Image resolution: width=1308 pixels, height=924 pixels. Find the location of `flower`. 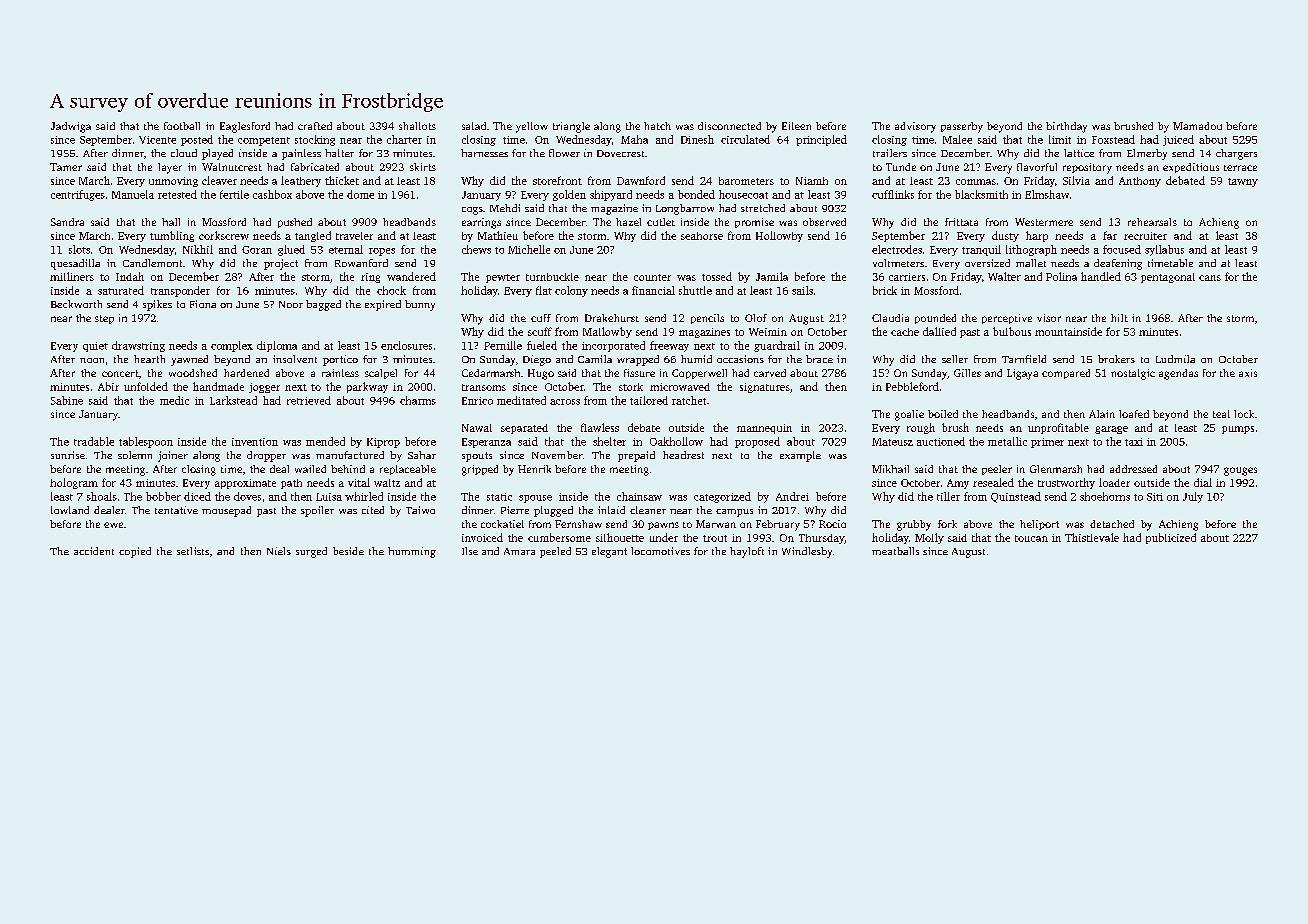

flower is located at coordinates (564, 153).
